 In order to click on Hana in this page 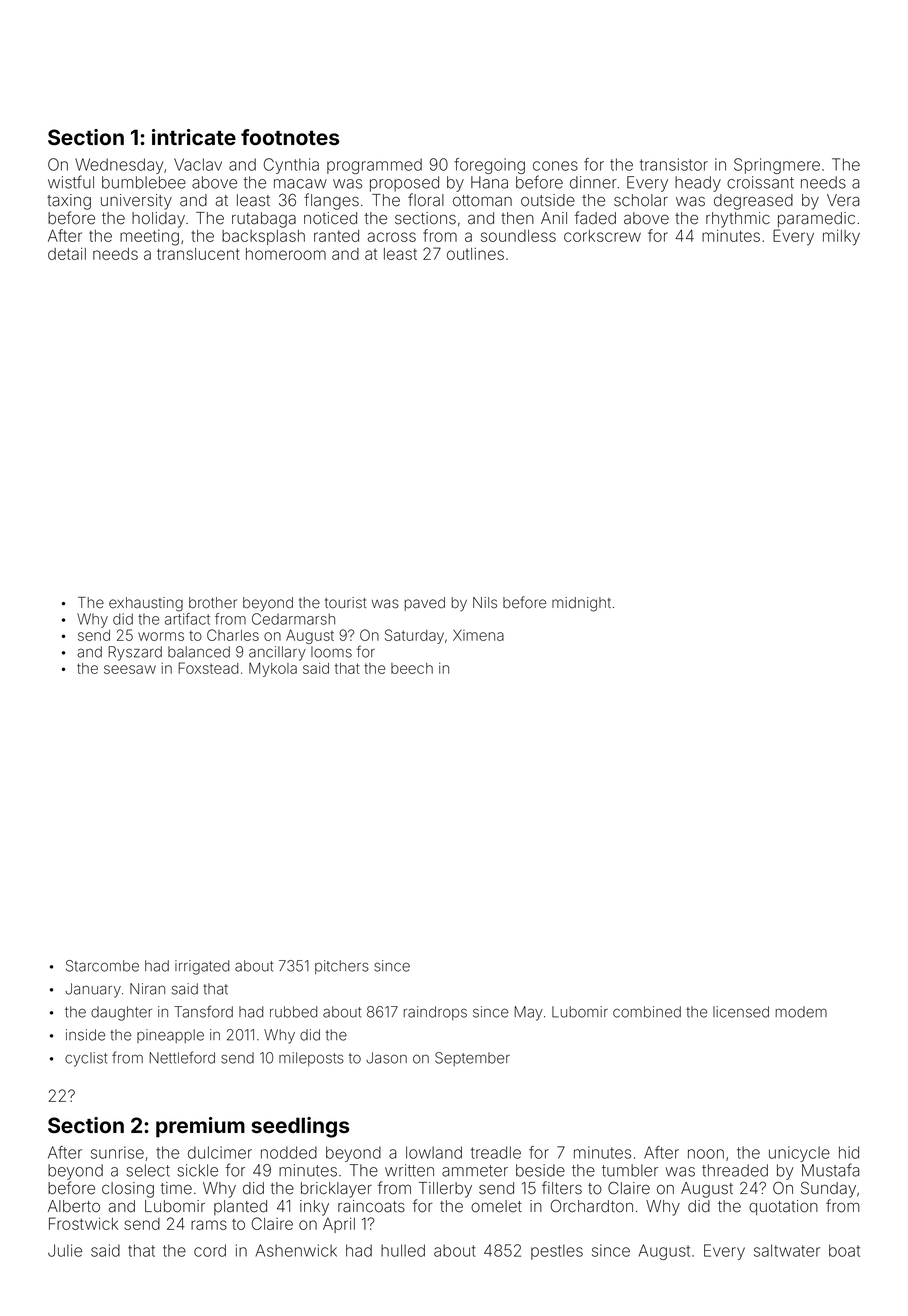, I will do `click(489, 182)`.
